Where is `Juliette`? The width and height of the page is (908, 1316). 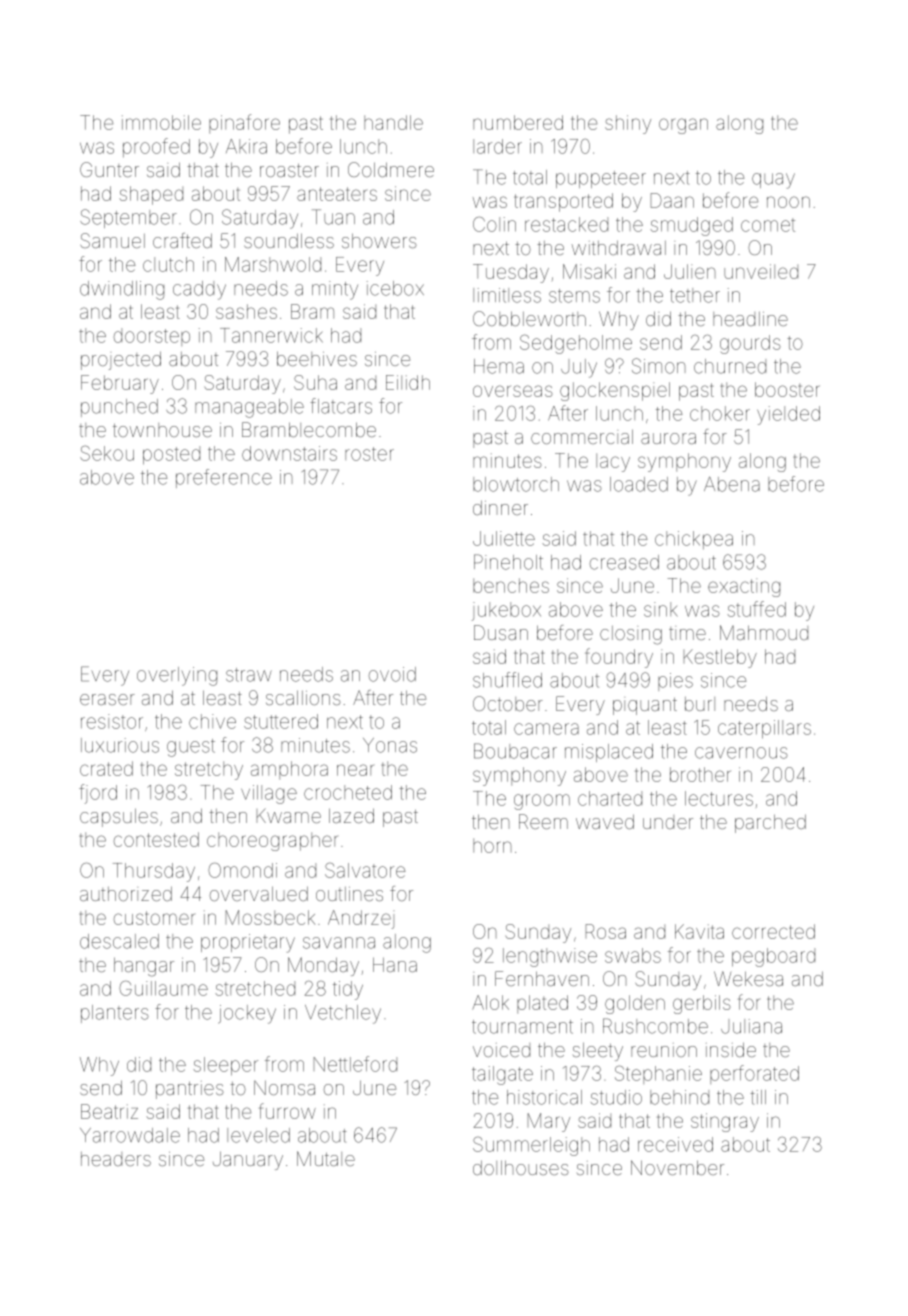 Juliette is located at coordinates (504, 538).
